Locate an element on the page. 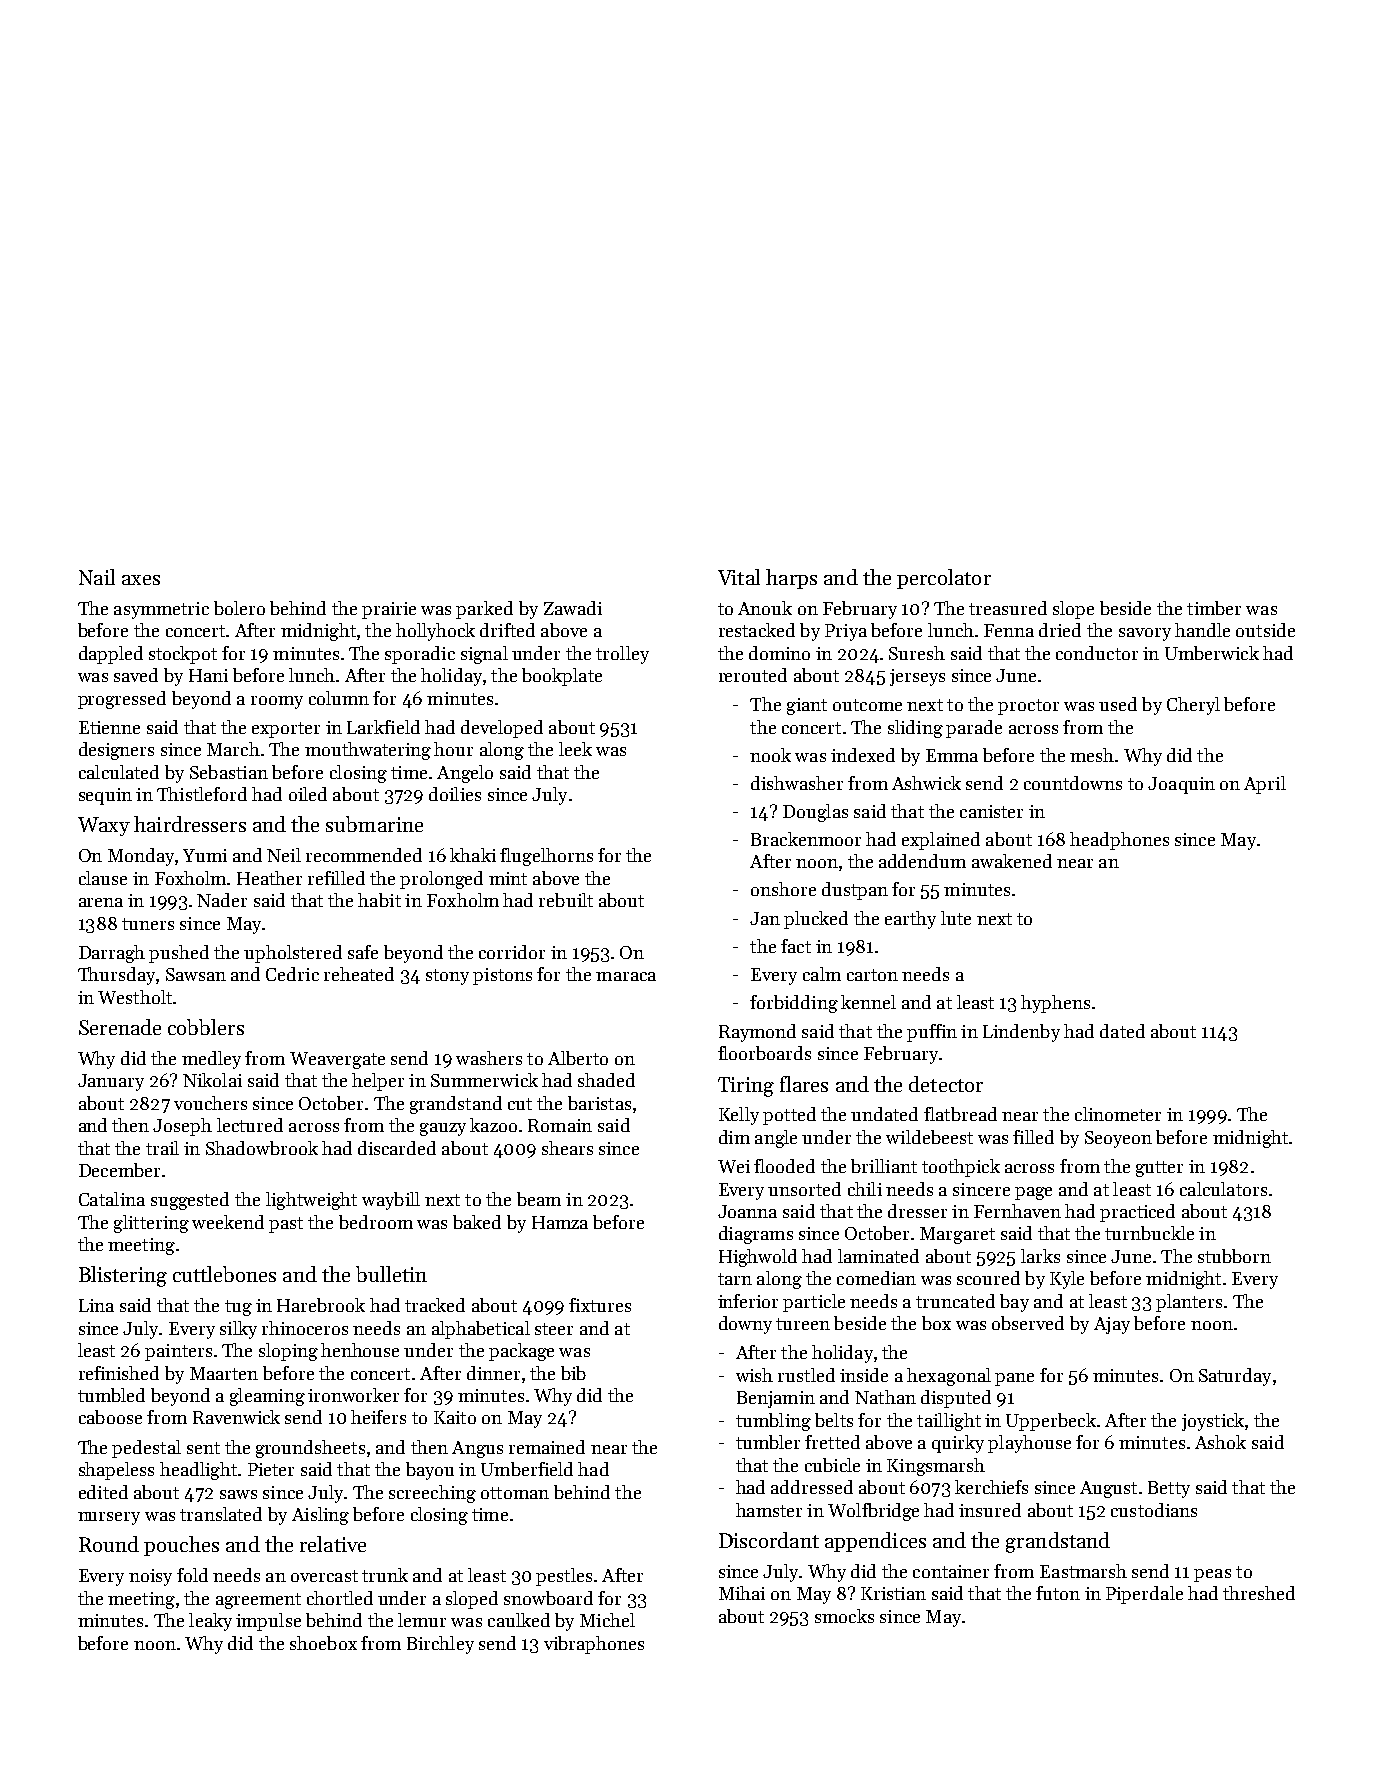 The height and width of the document is (1781, 1376). timber is located at coordinates (1214, 608).
